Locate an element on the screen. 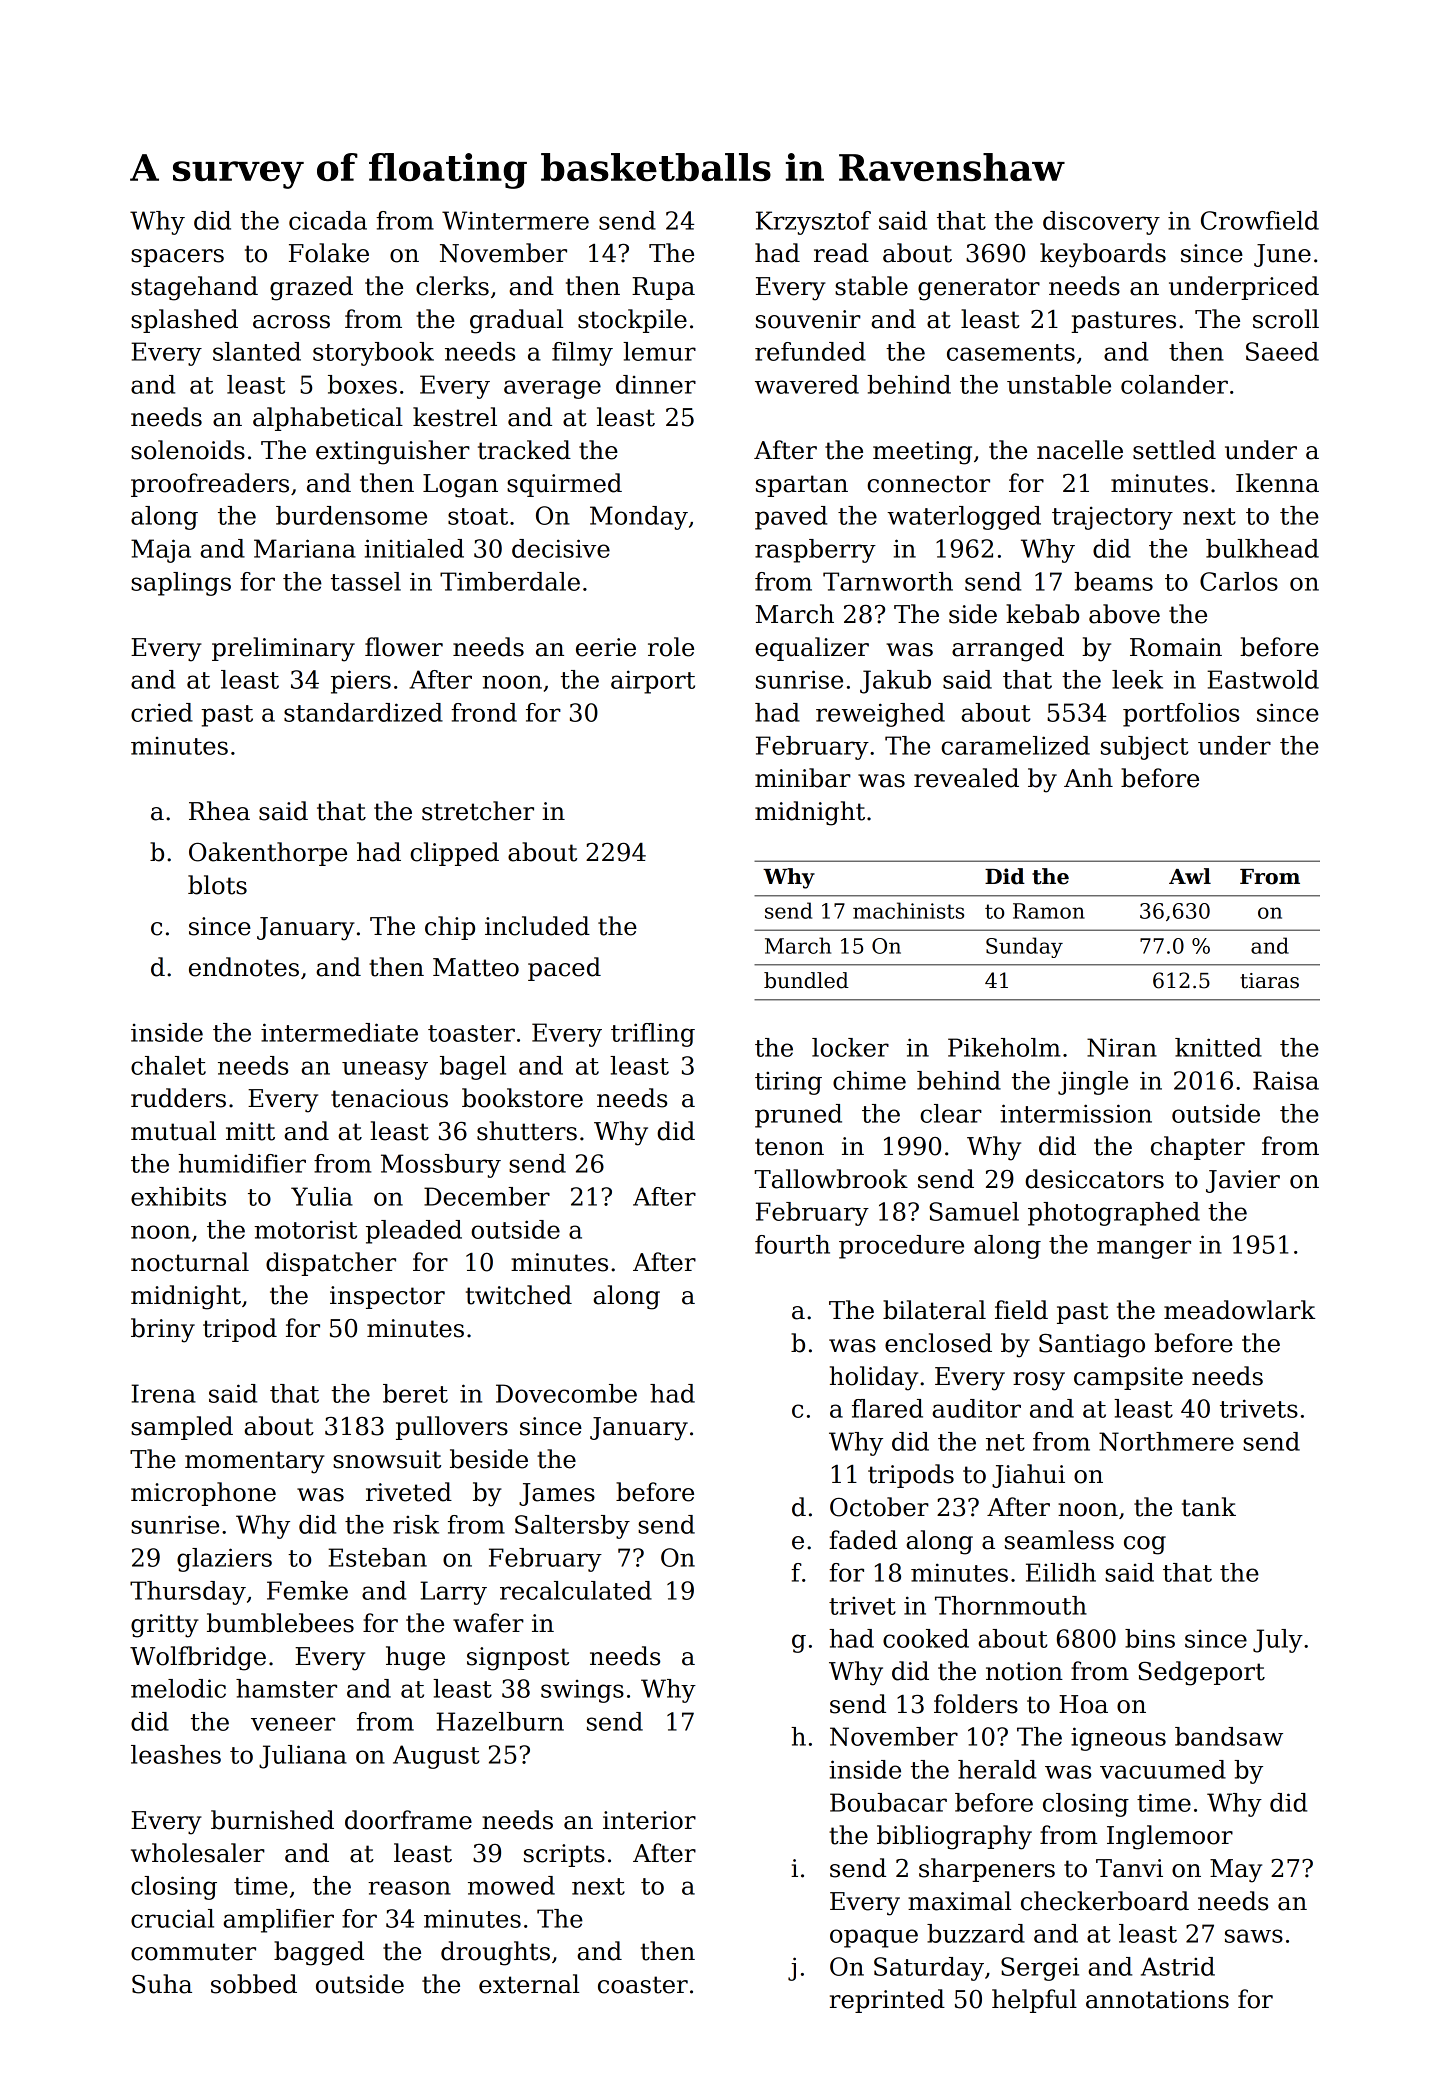 Image resolution: width=1450 pixels, height=2100 pixels. Krzysztof is located at coordinates (813, 223).
